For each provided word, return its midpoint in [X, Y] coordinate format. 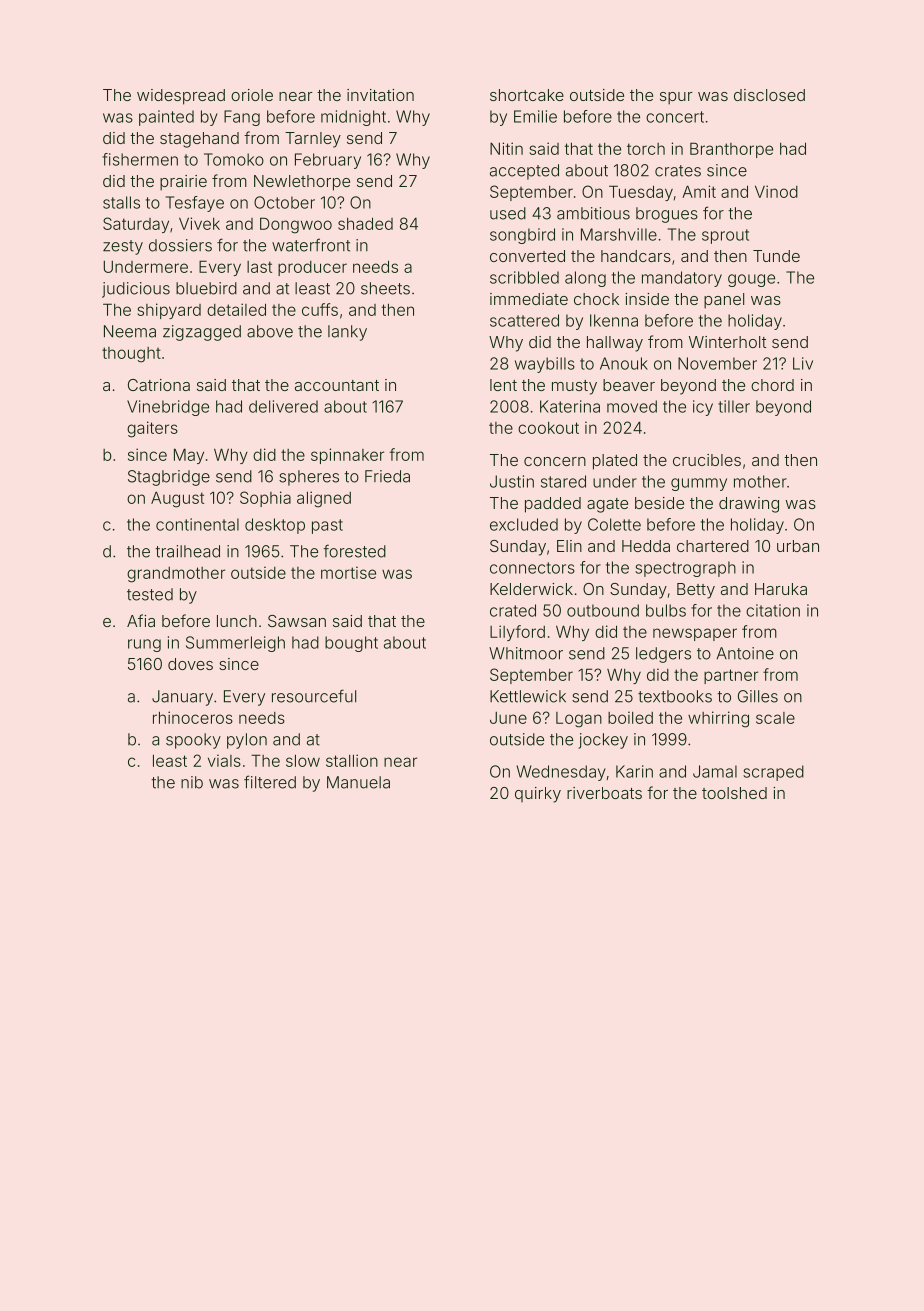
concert [675, 117]
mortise [348, 572]
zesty [123, 247]
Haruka [781, 589]
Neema [130, 331]
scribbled [524, 277]
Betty [696, 591]
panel [724, 301]
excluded [524, 524]
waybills [545, 365]
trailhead [187, 551]
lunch [237, 621]
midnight [353, 118]
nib [192, 782]
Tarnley [313, 140]
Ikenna [614, 320]
